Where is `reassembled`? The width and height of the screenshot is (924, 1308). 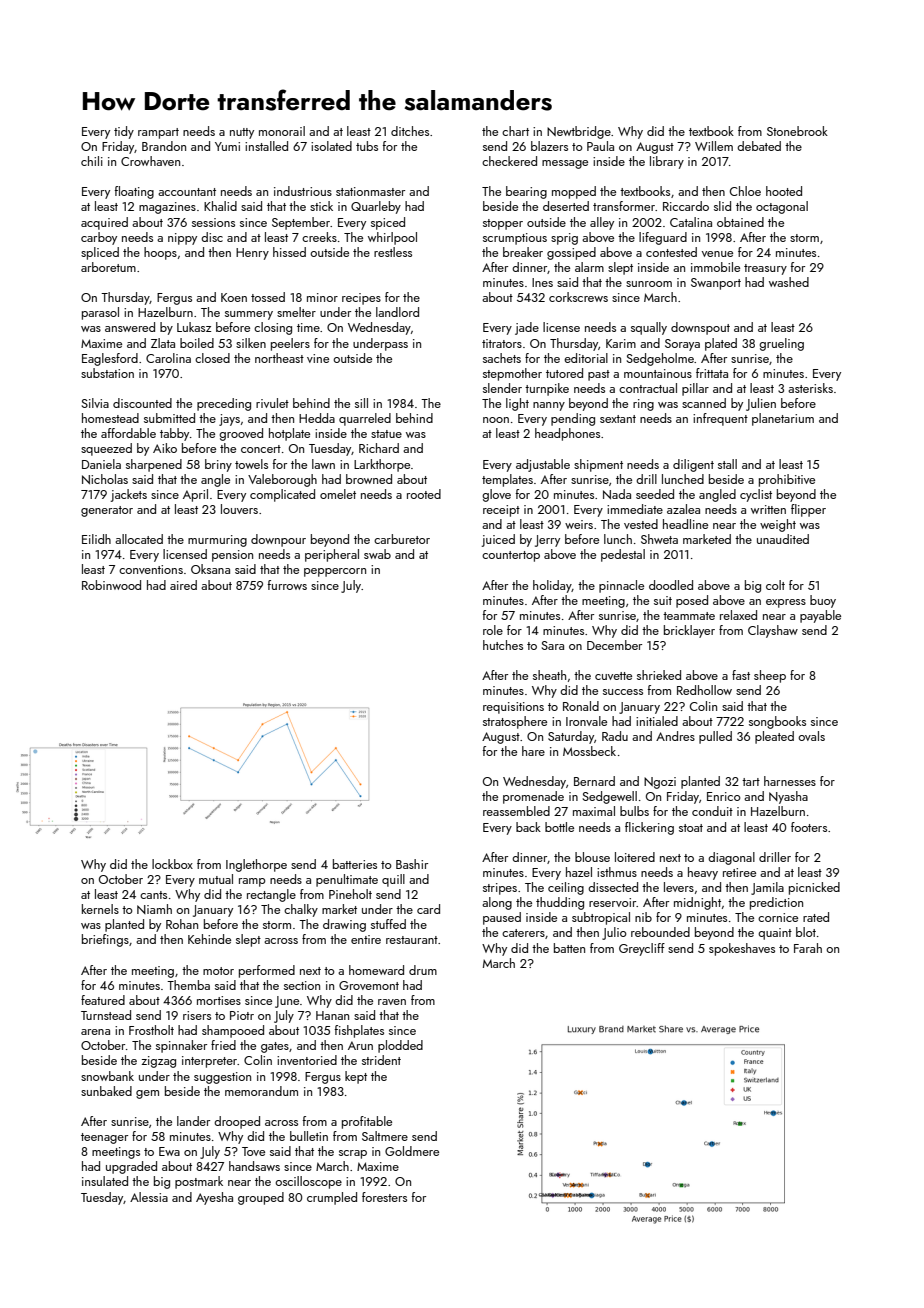
reassembled is located at coordinates (516, 811).
